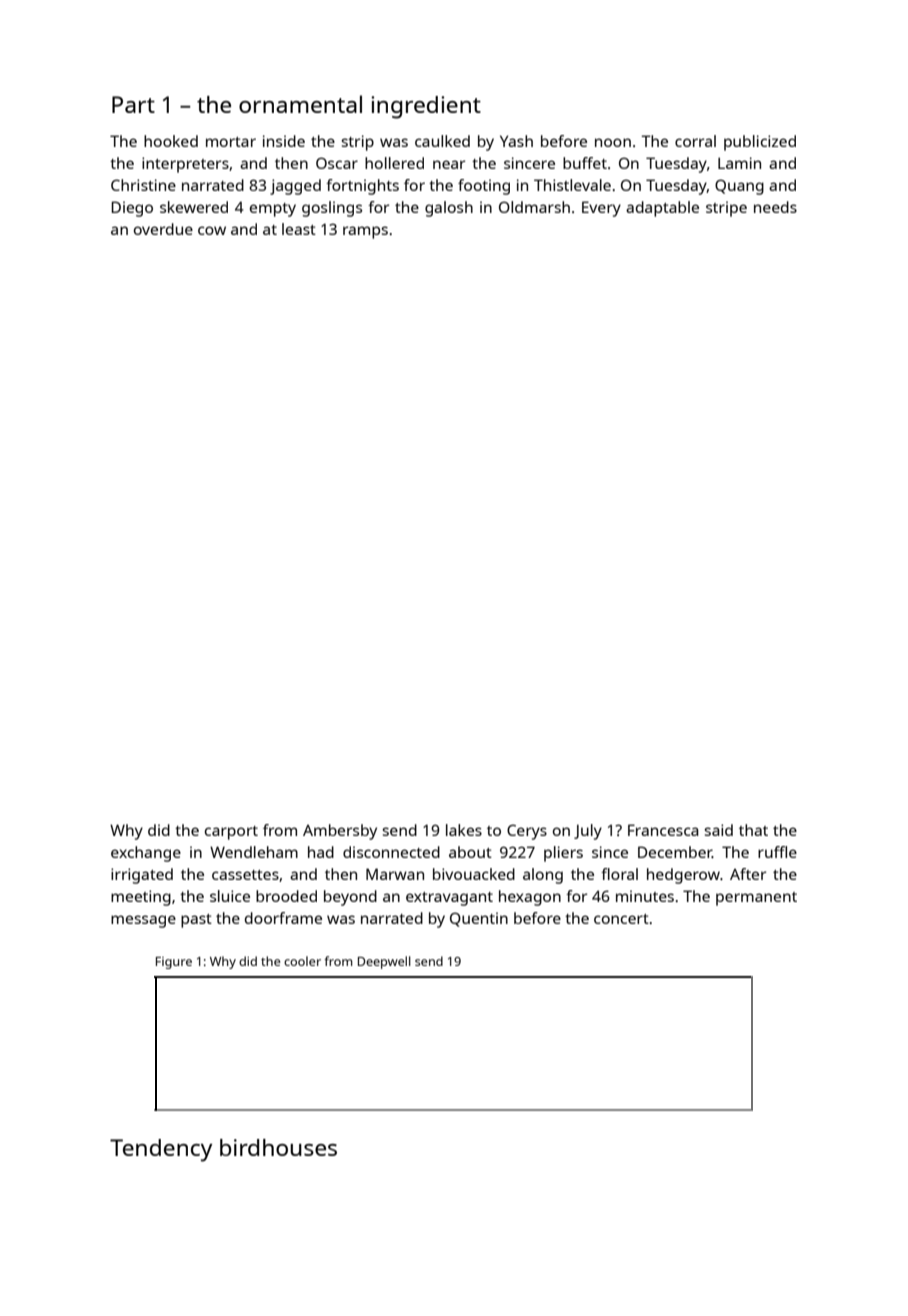 This screenshot has height=1316, width=908. Describe the element at coordinates (133, 104) in the screenshot. I see `Part` at that location.
